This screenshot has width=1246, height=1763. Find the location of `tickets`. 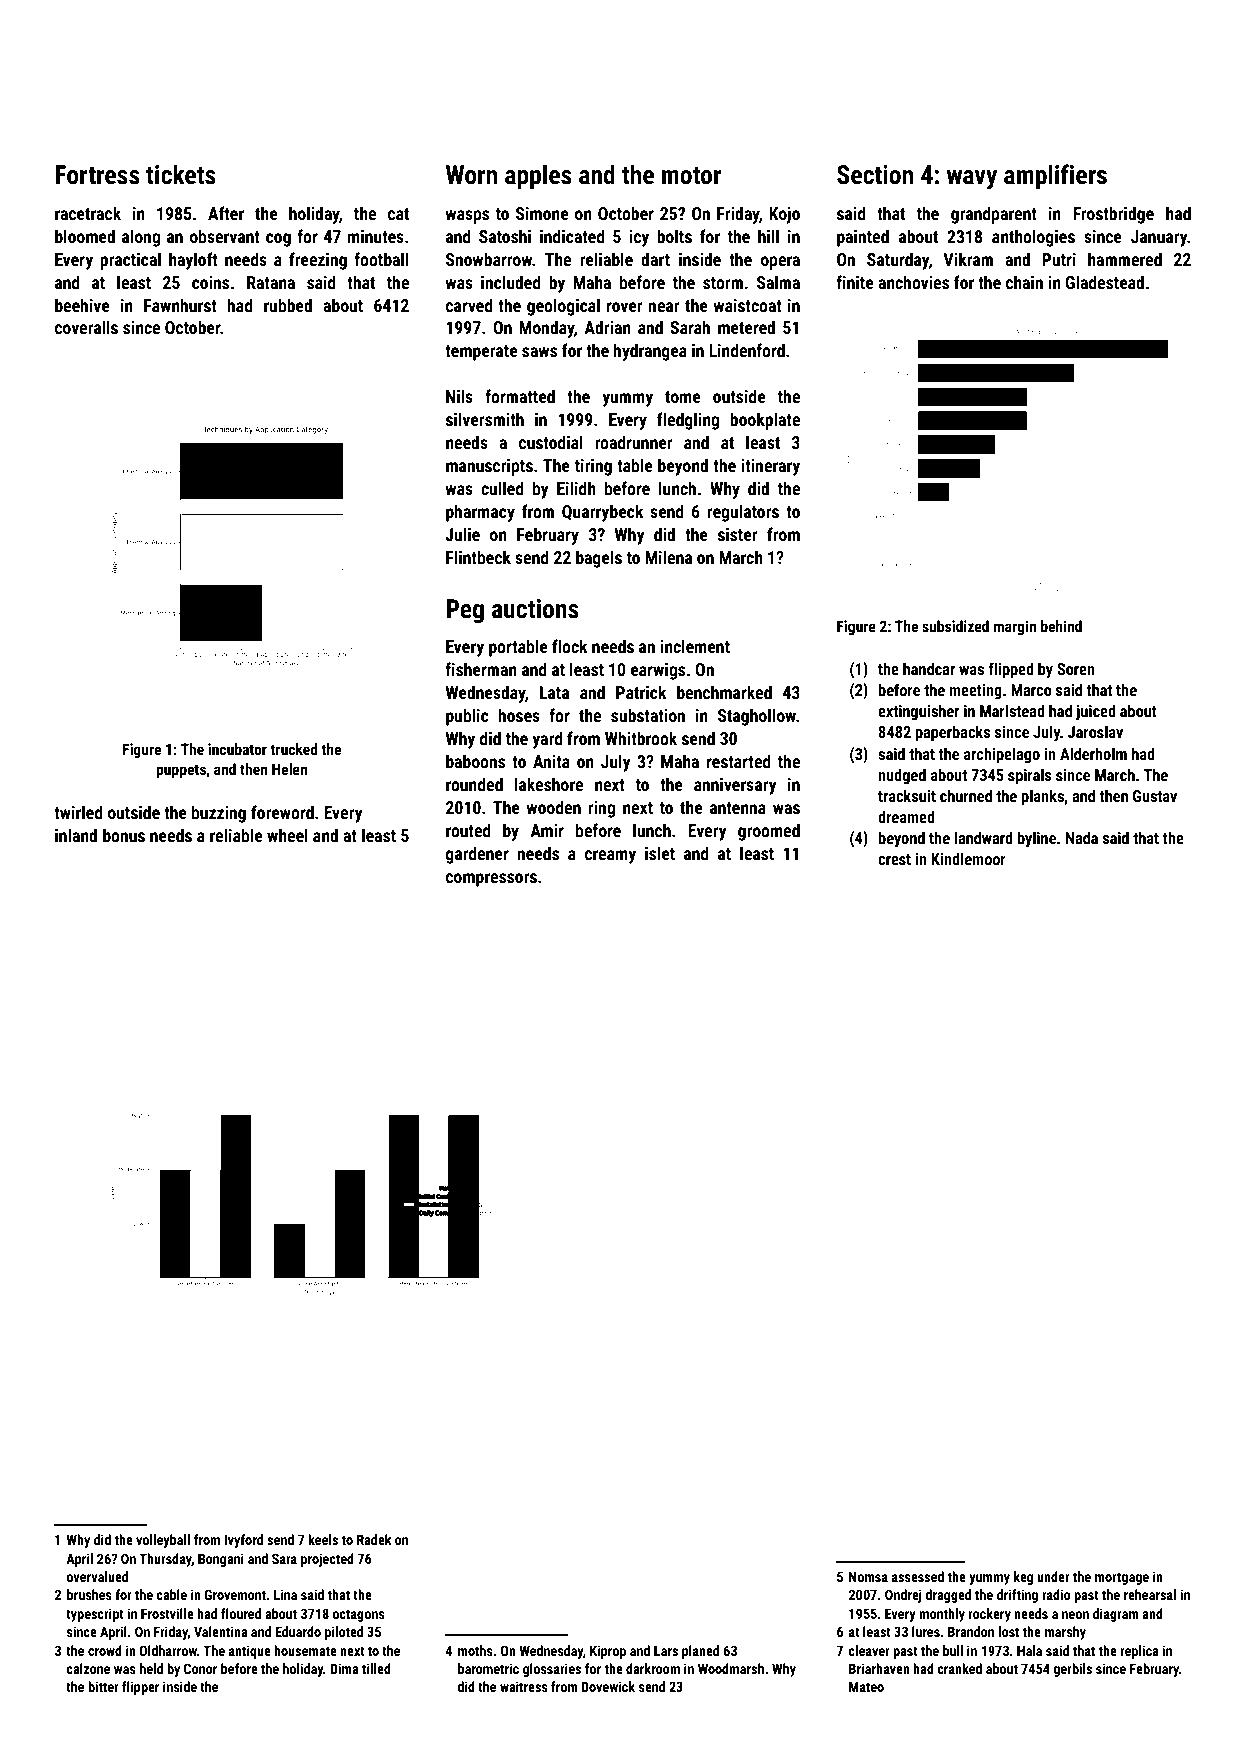

tickets is located at coordinates (181, 174).
